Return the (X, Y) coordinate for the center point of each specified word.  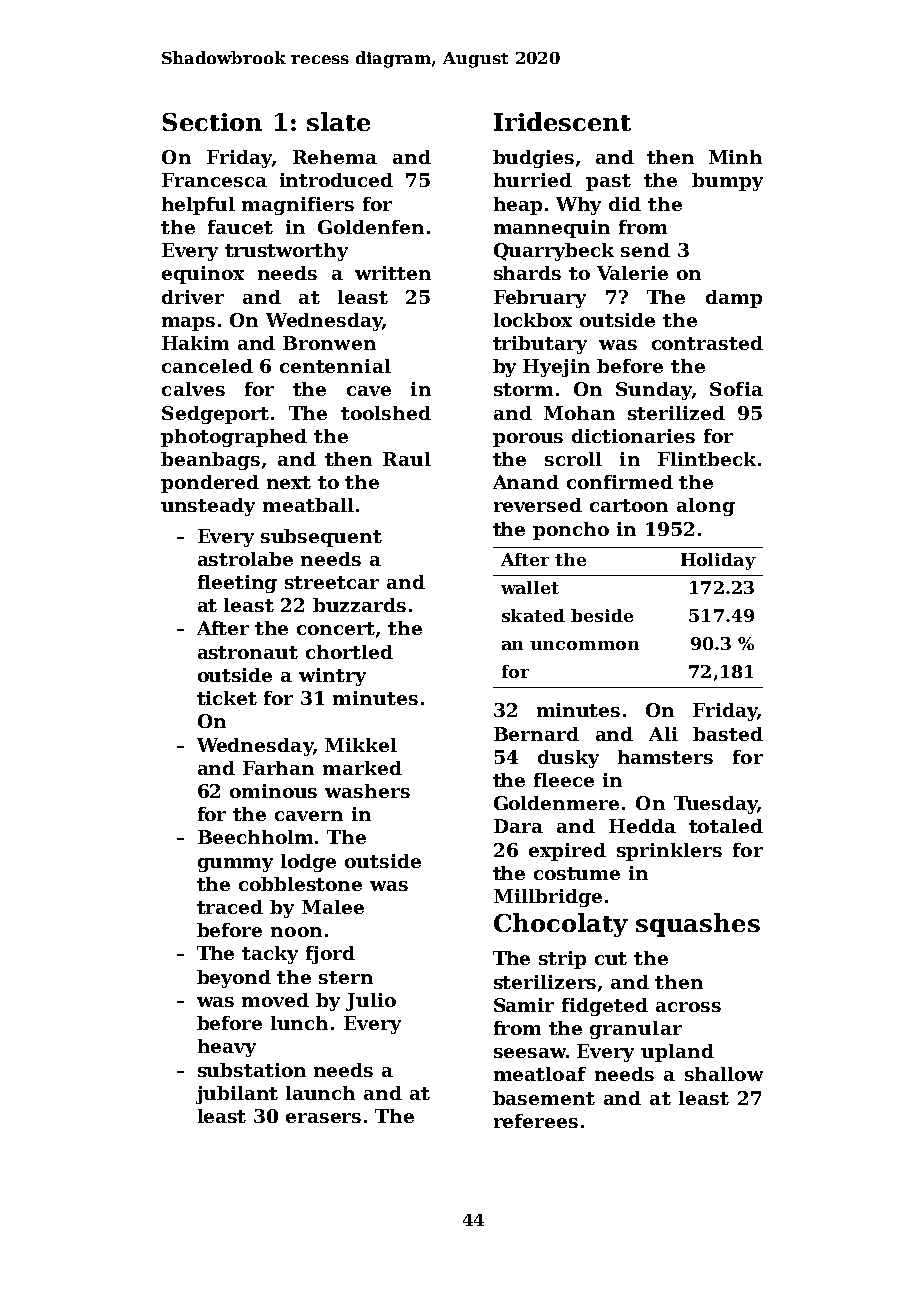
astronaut (248, 652)
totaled (726, 826)
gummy (235, 865)
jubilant (237, 1095)
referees (536, 1121)
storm (523, 389)
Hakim (195, 343)
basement (544, 1098)
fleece (564, 780)
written (393, 273)
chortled (349, 652)
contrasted (707, 343)
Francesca (214, 180)
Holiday (718, 561)
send (645, 250)
